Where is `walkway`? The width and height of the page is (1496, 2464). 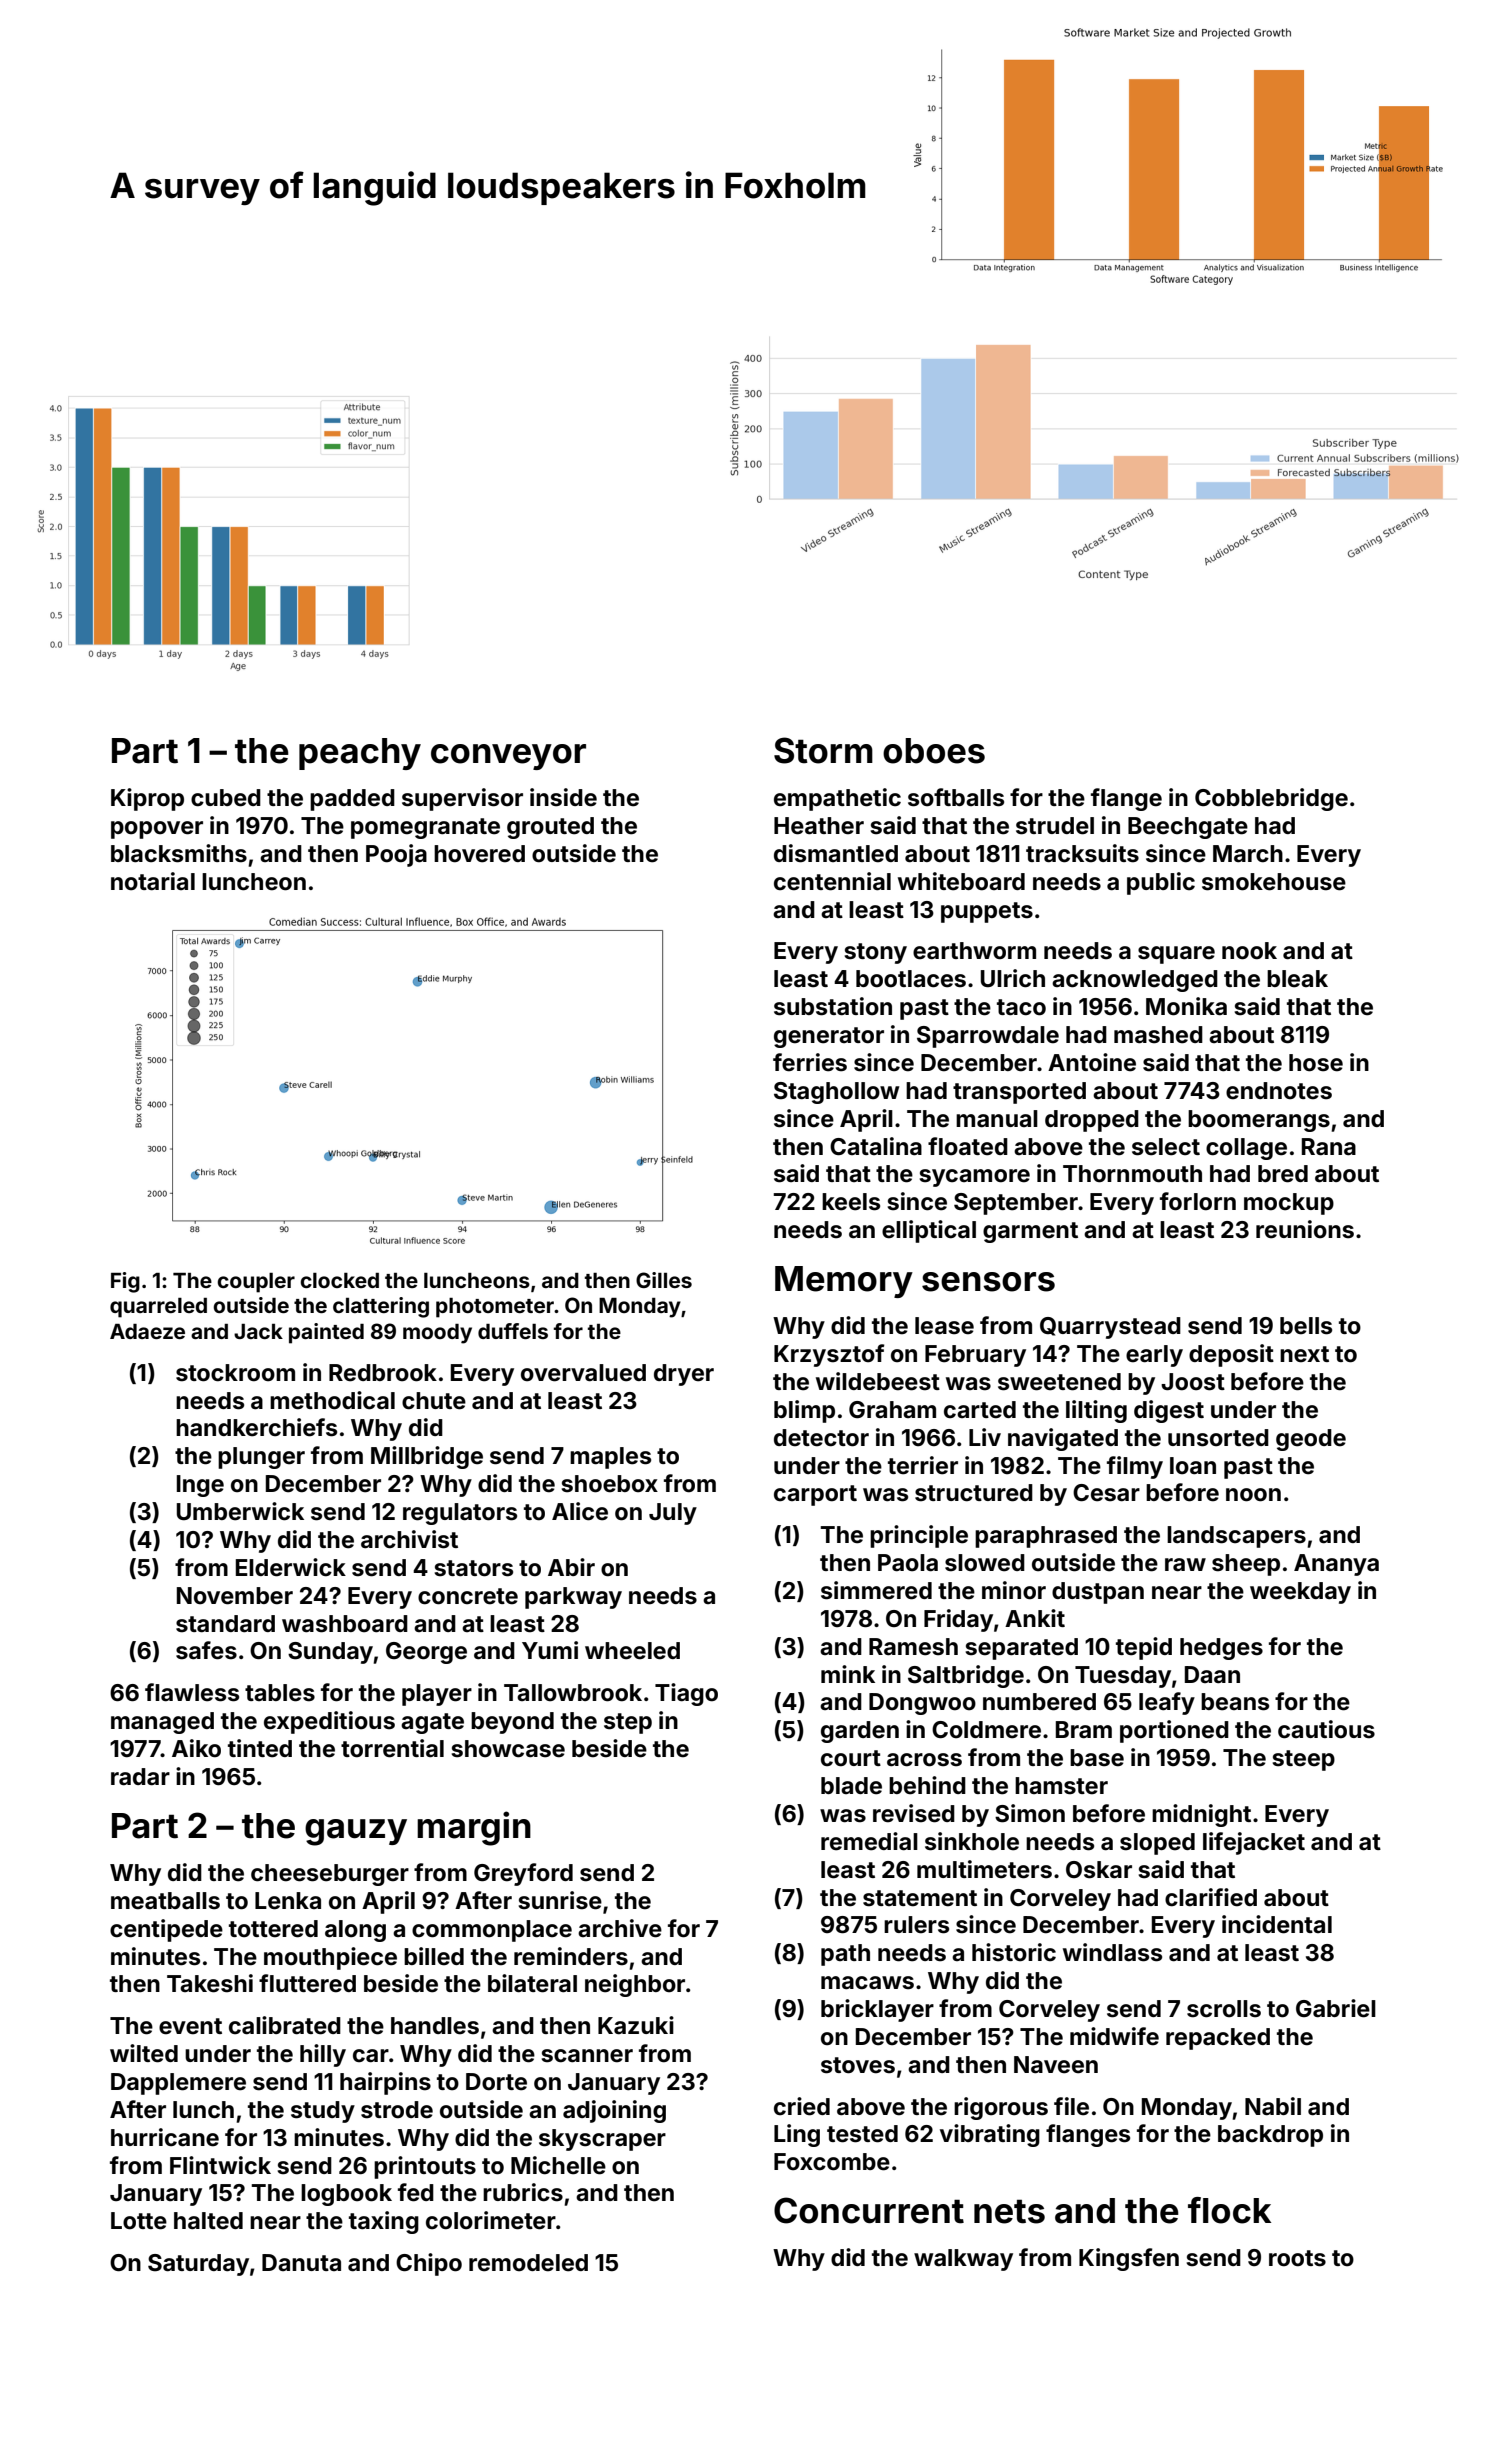 walkway is located at coordinates (963, 2260).
